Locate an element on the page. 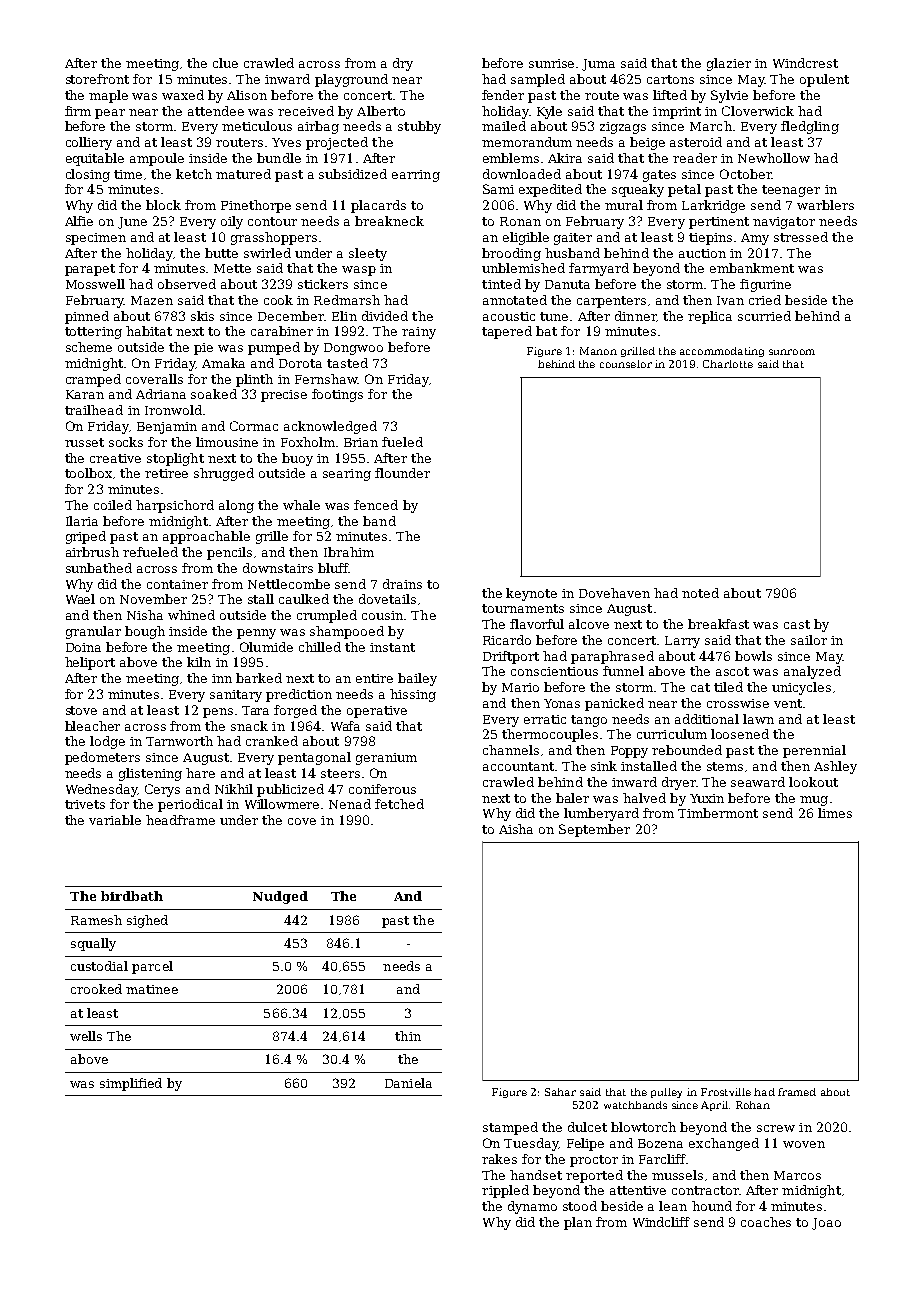 This page has width=924, height=1308. sunrise is located at coordinates (551, 63).
